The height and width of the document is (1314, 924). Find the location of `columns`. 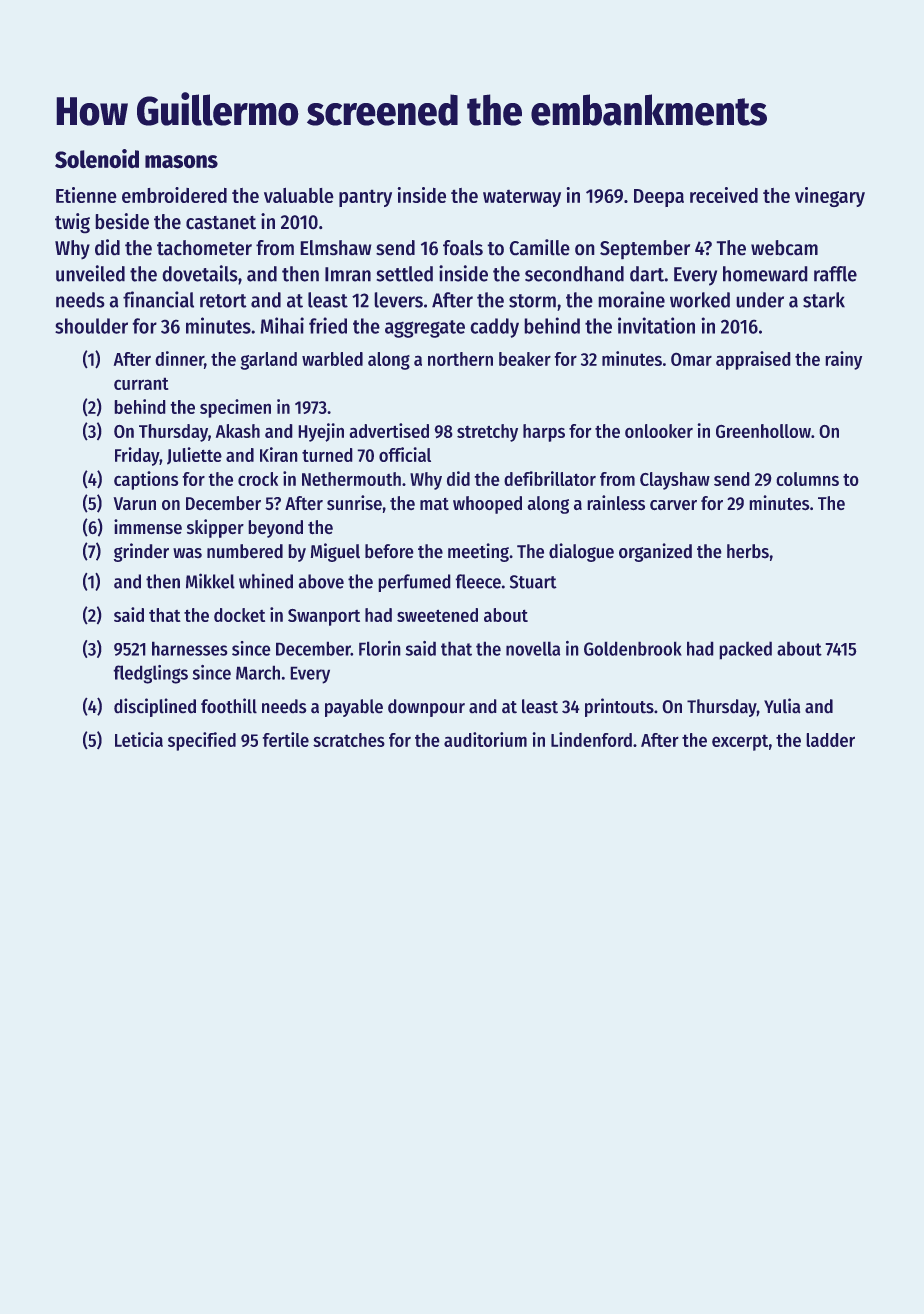

columns is located at coordinates (808, 479).
